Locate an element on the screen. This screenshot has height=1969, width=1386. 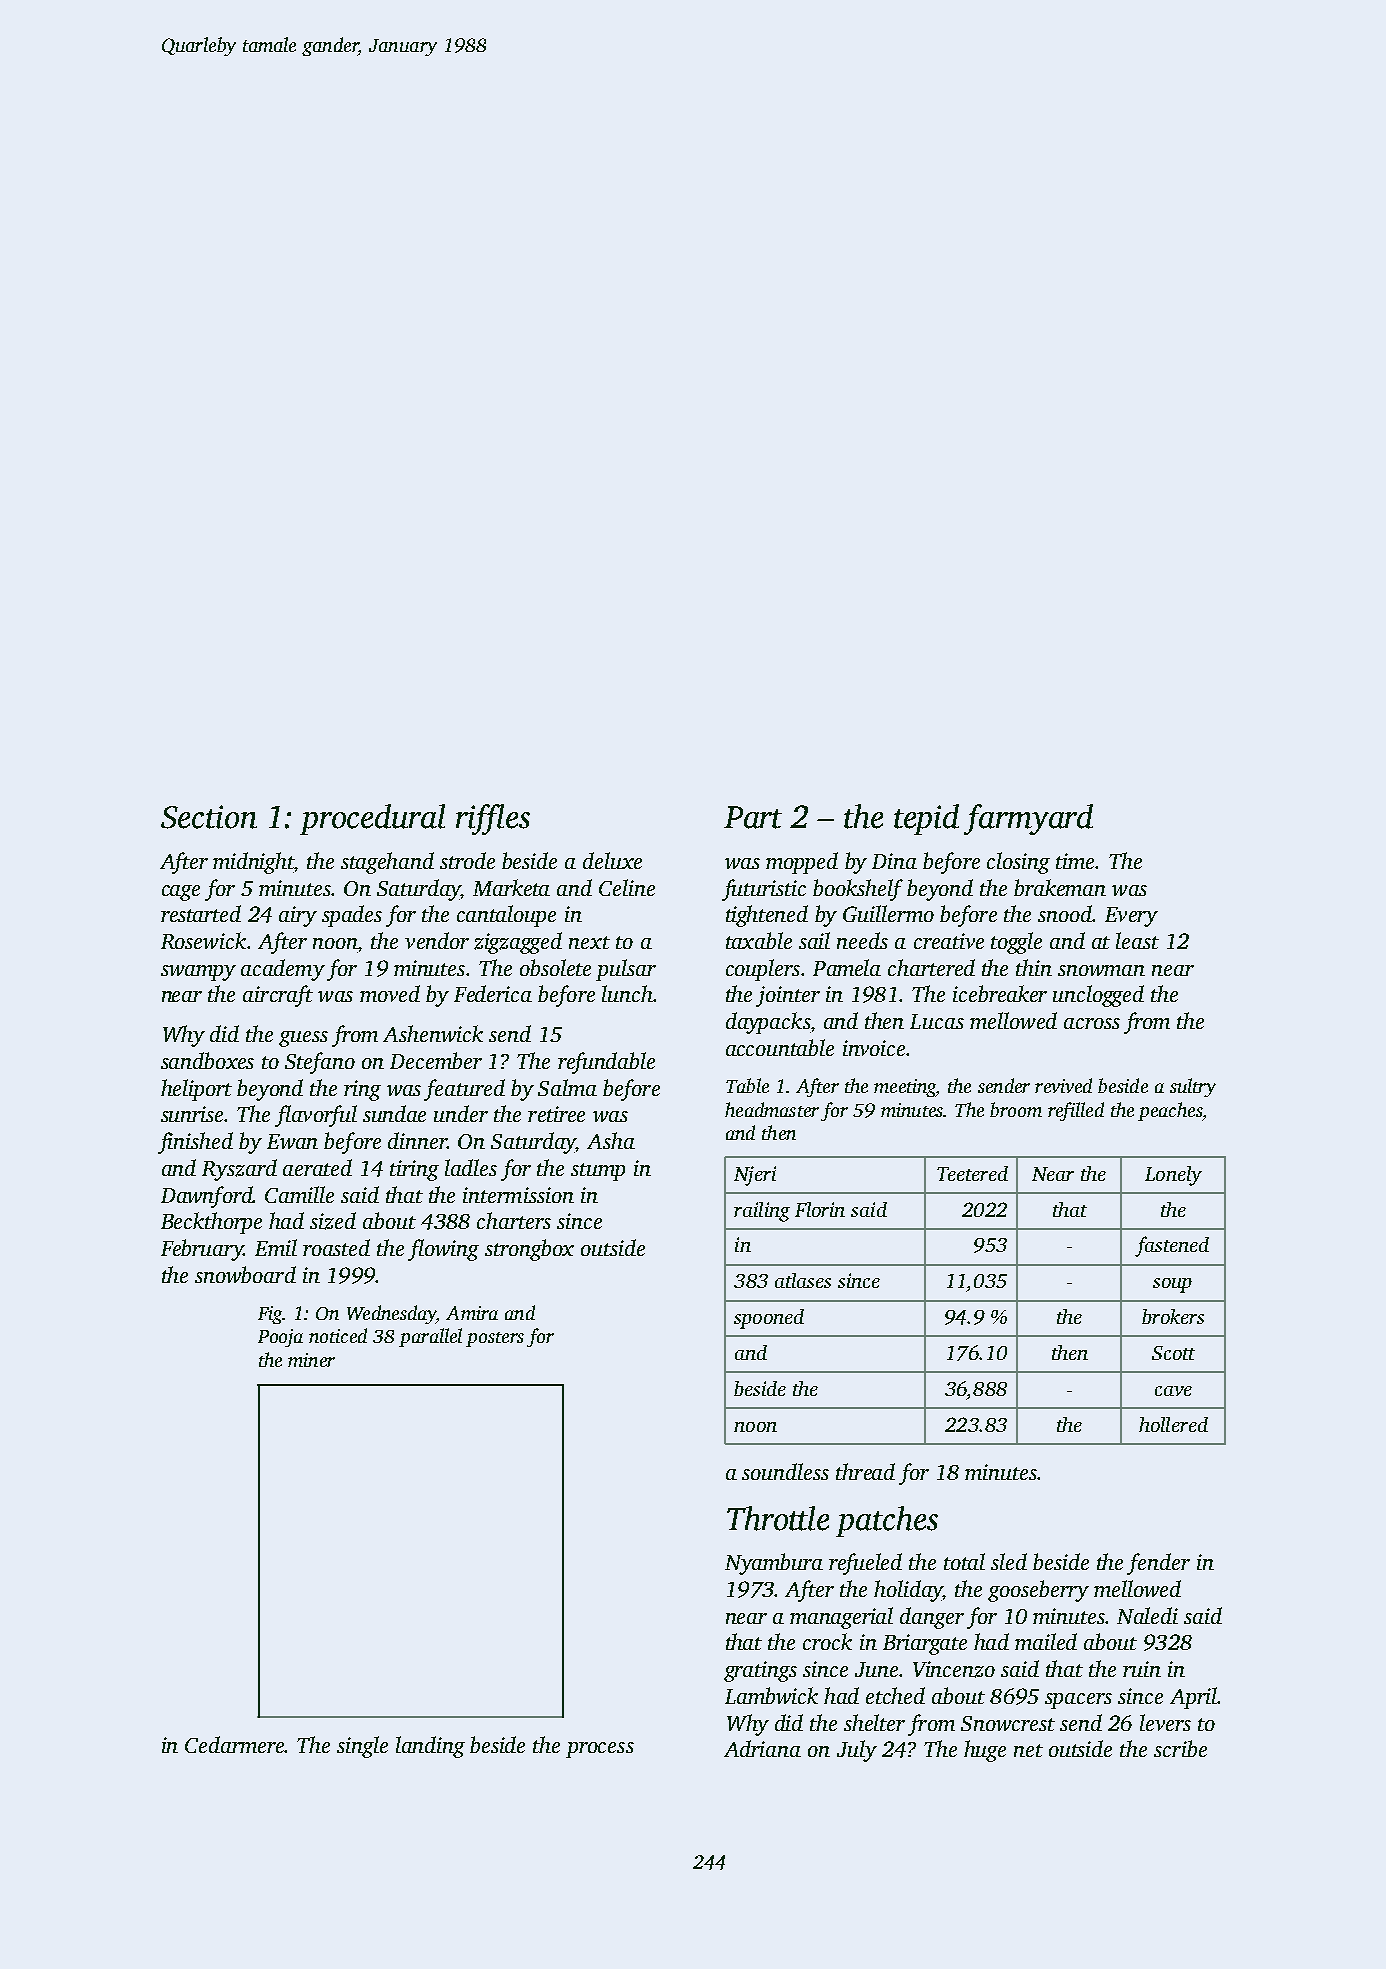
procedural is located at coordinates (372, 819).
